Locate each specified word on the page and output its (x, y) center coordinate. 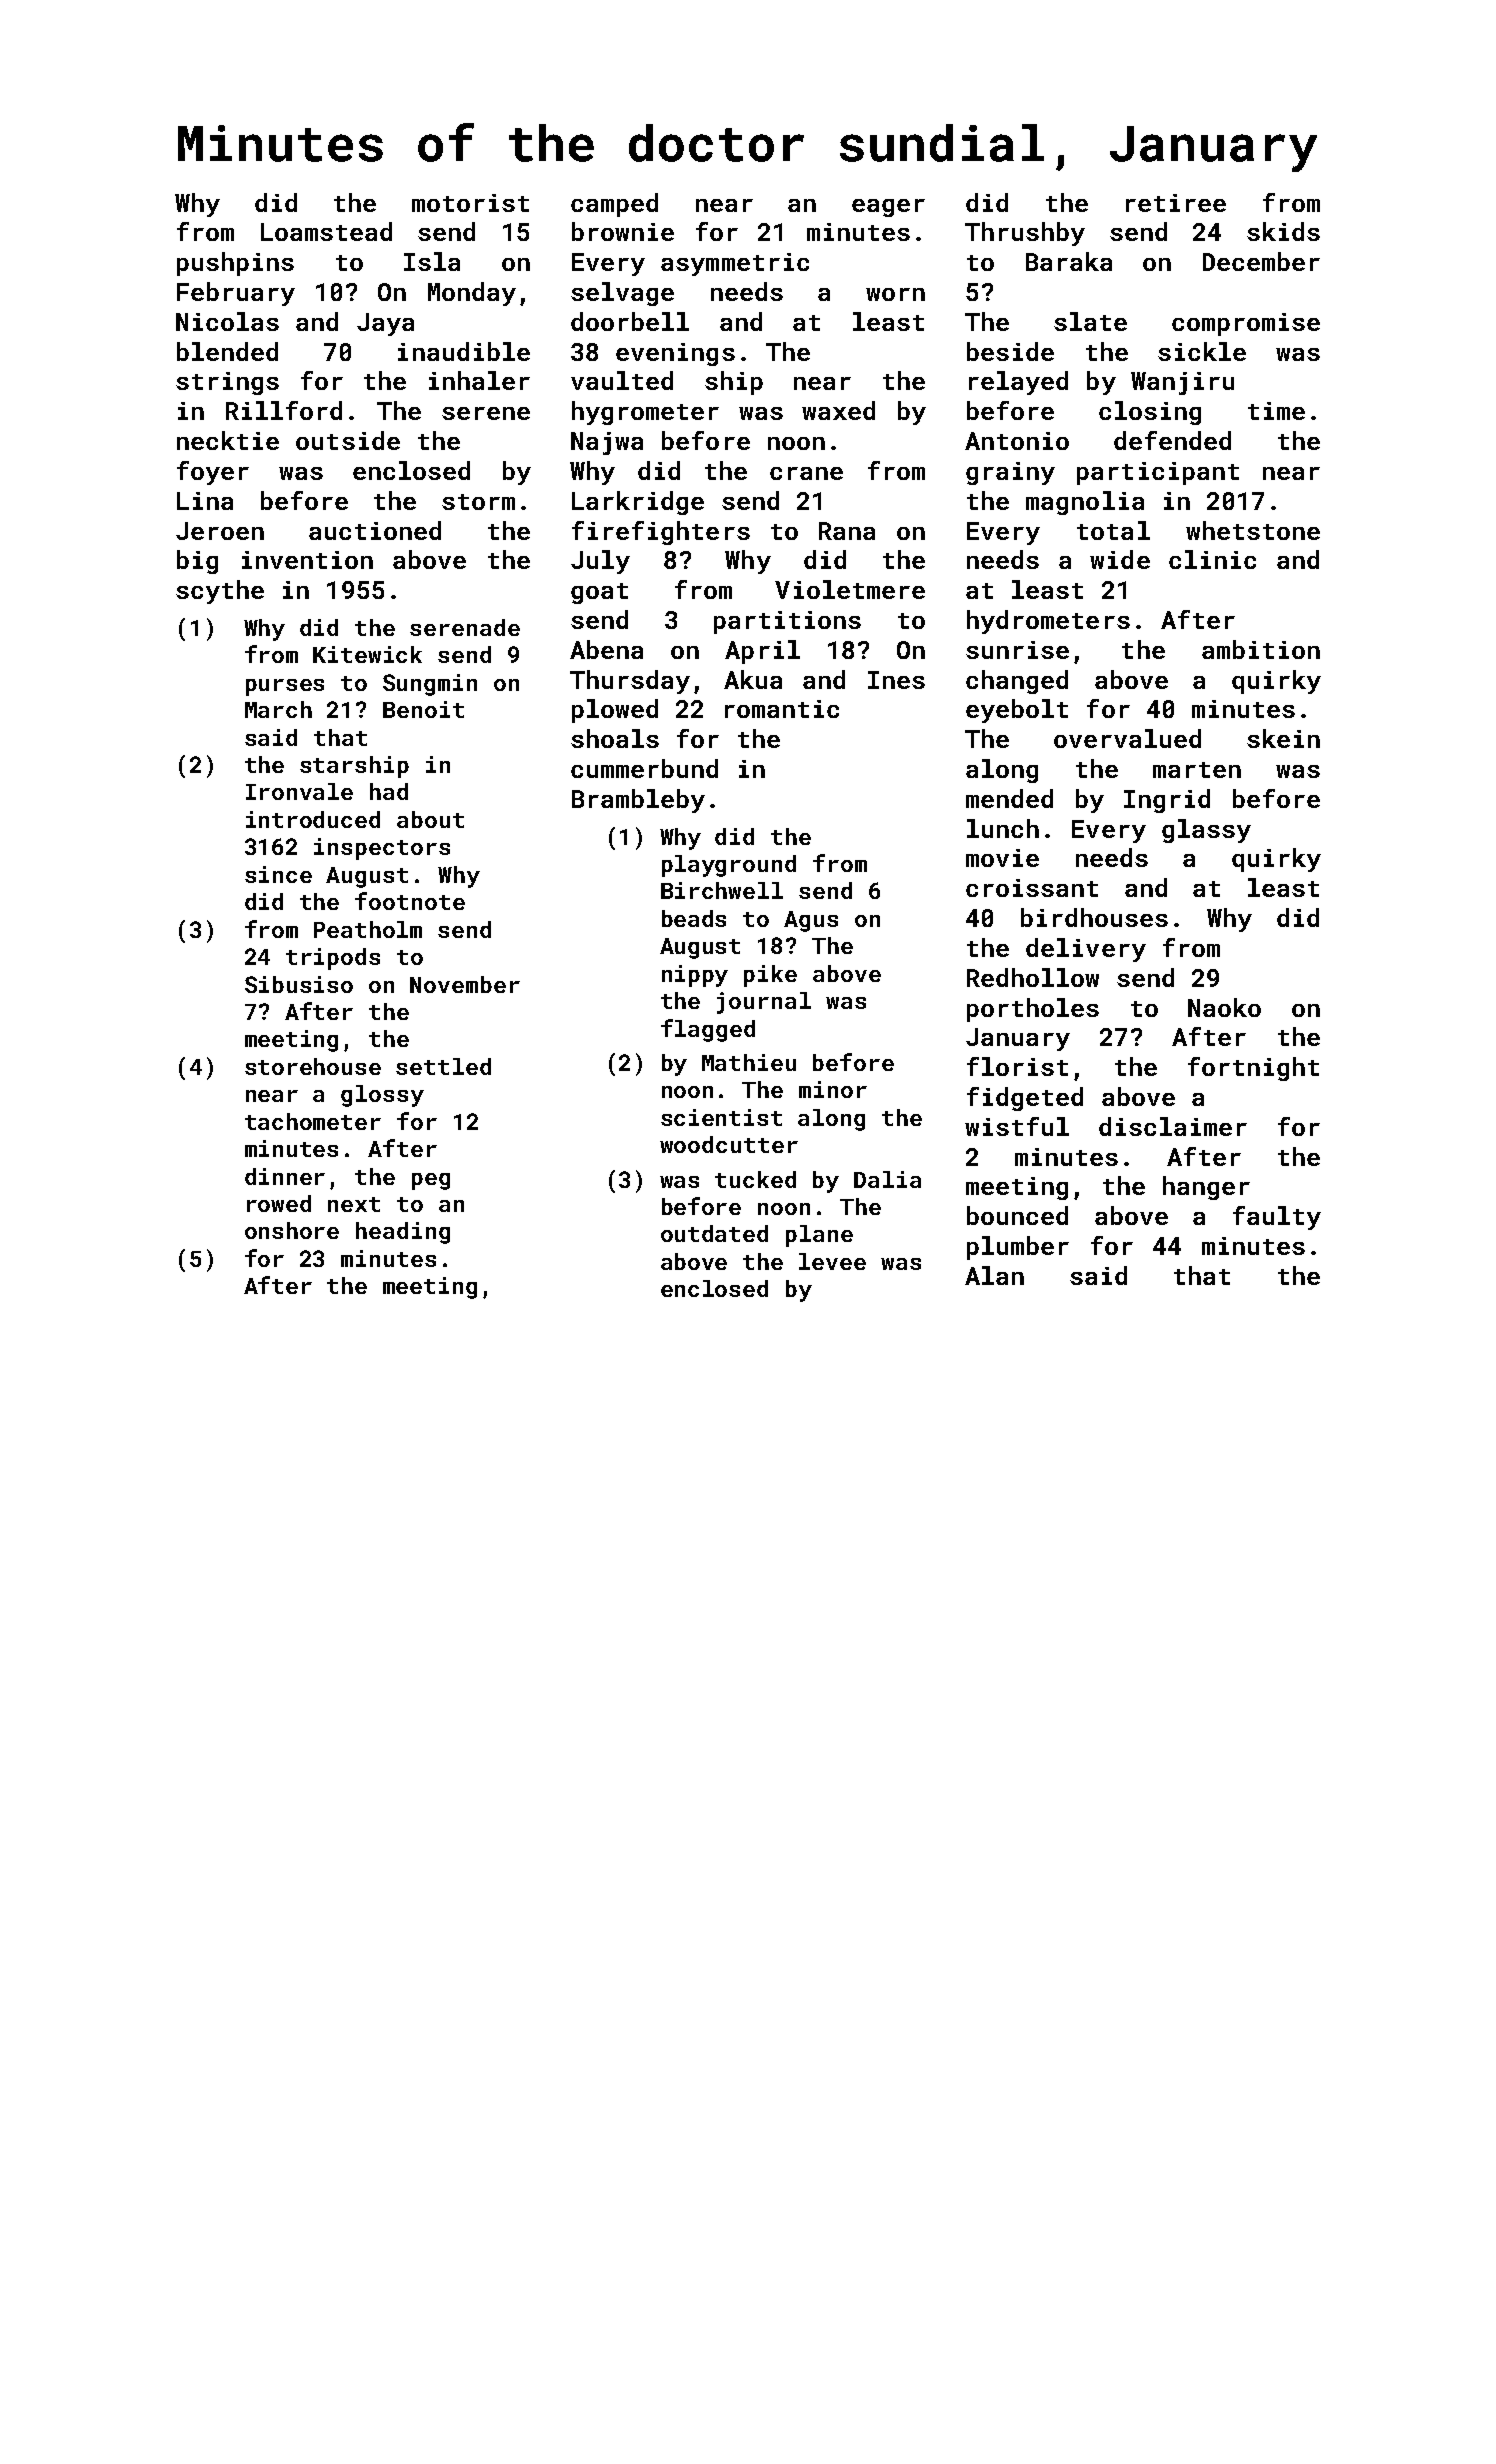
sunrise (1017, 650)
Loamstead (326, 231)
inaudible (464, 351)
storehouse (313, 1066)
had (389, 791)
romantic (782, 709)
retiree (1176, 203)
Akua (753, 679)
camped (614, 205)
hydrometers (1048, 622)
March (278, 709)
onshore (292, 1230)
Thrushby (1025, 234)
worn (895, 294)
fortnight (1253, 1069)
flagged (708, 1030)
